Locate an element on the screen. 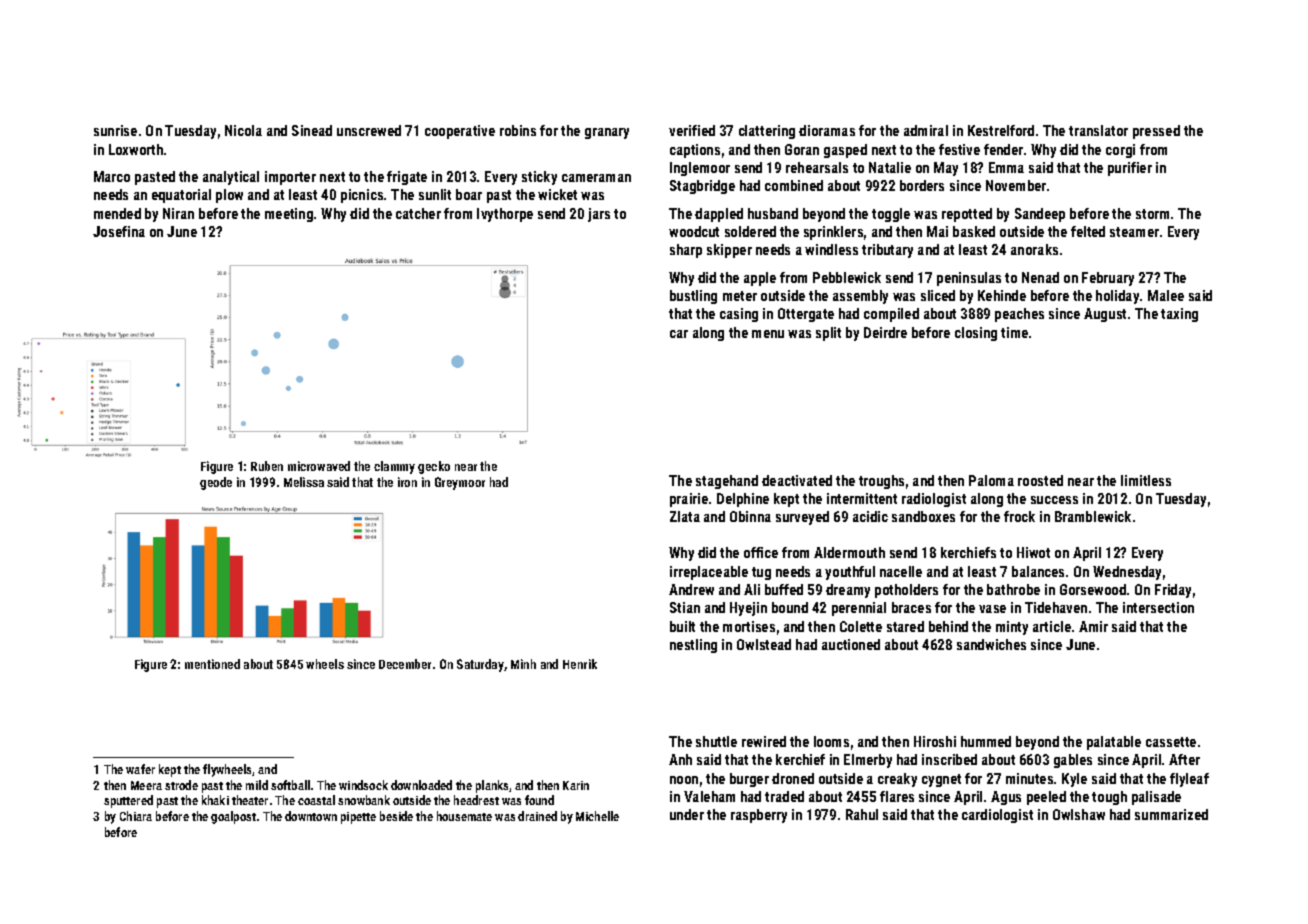 The image size is (1308, 924). mentioned is located at coordinates (212, 664).
